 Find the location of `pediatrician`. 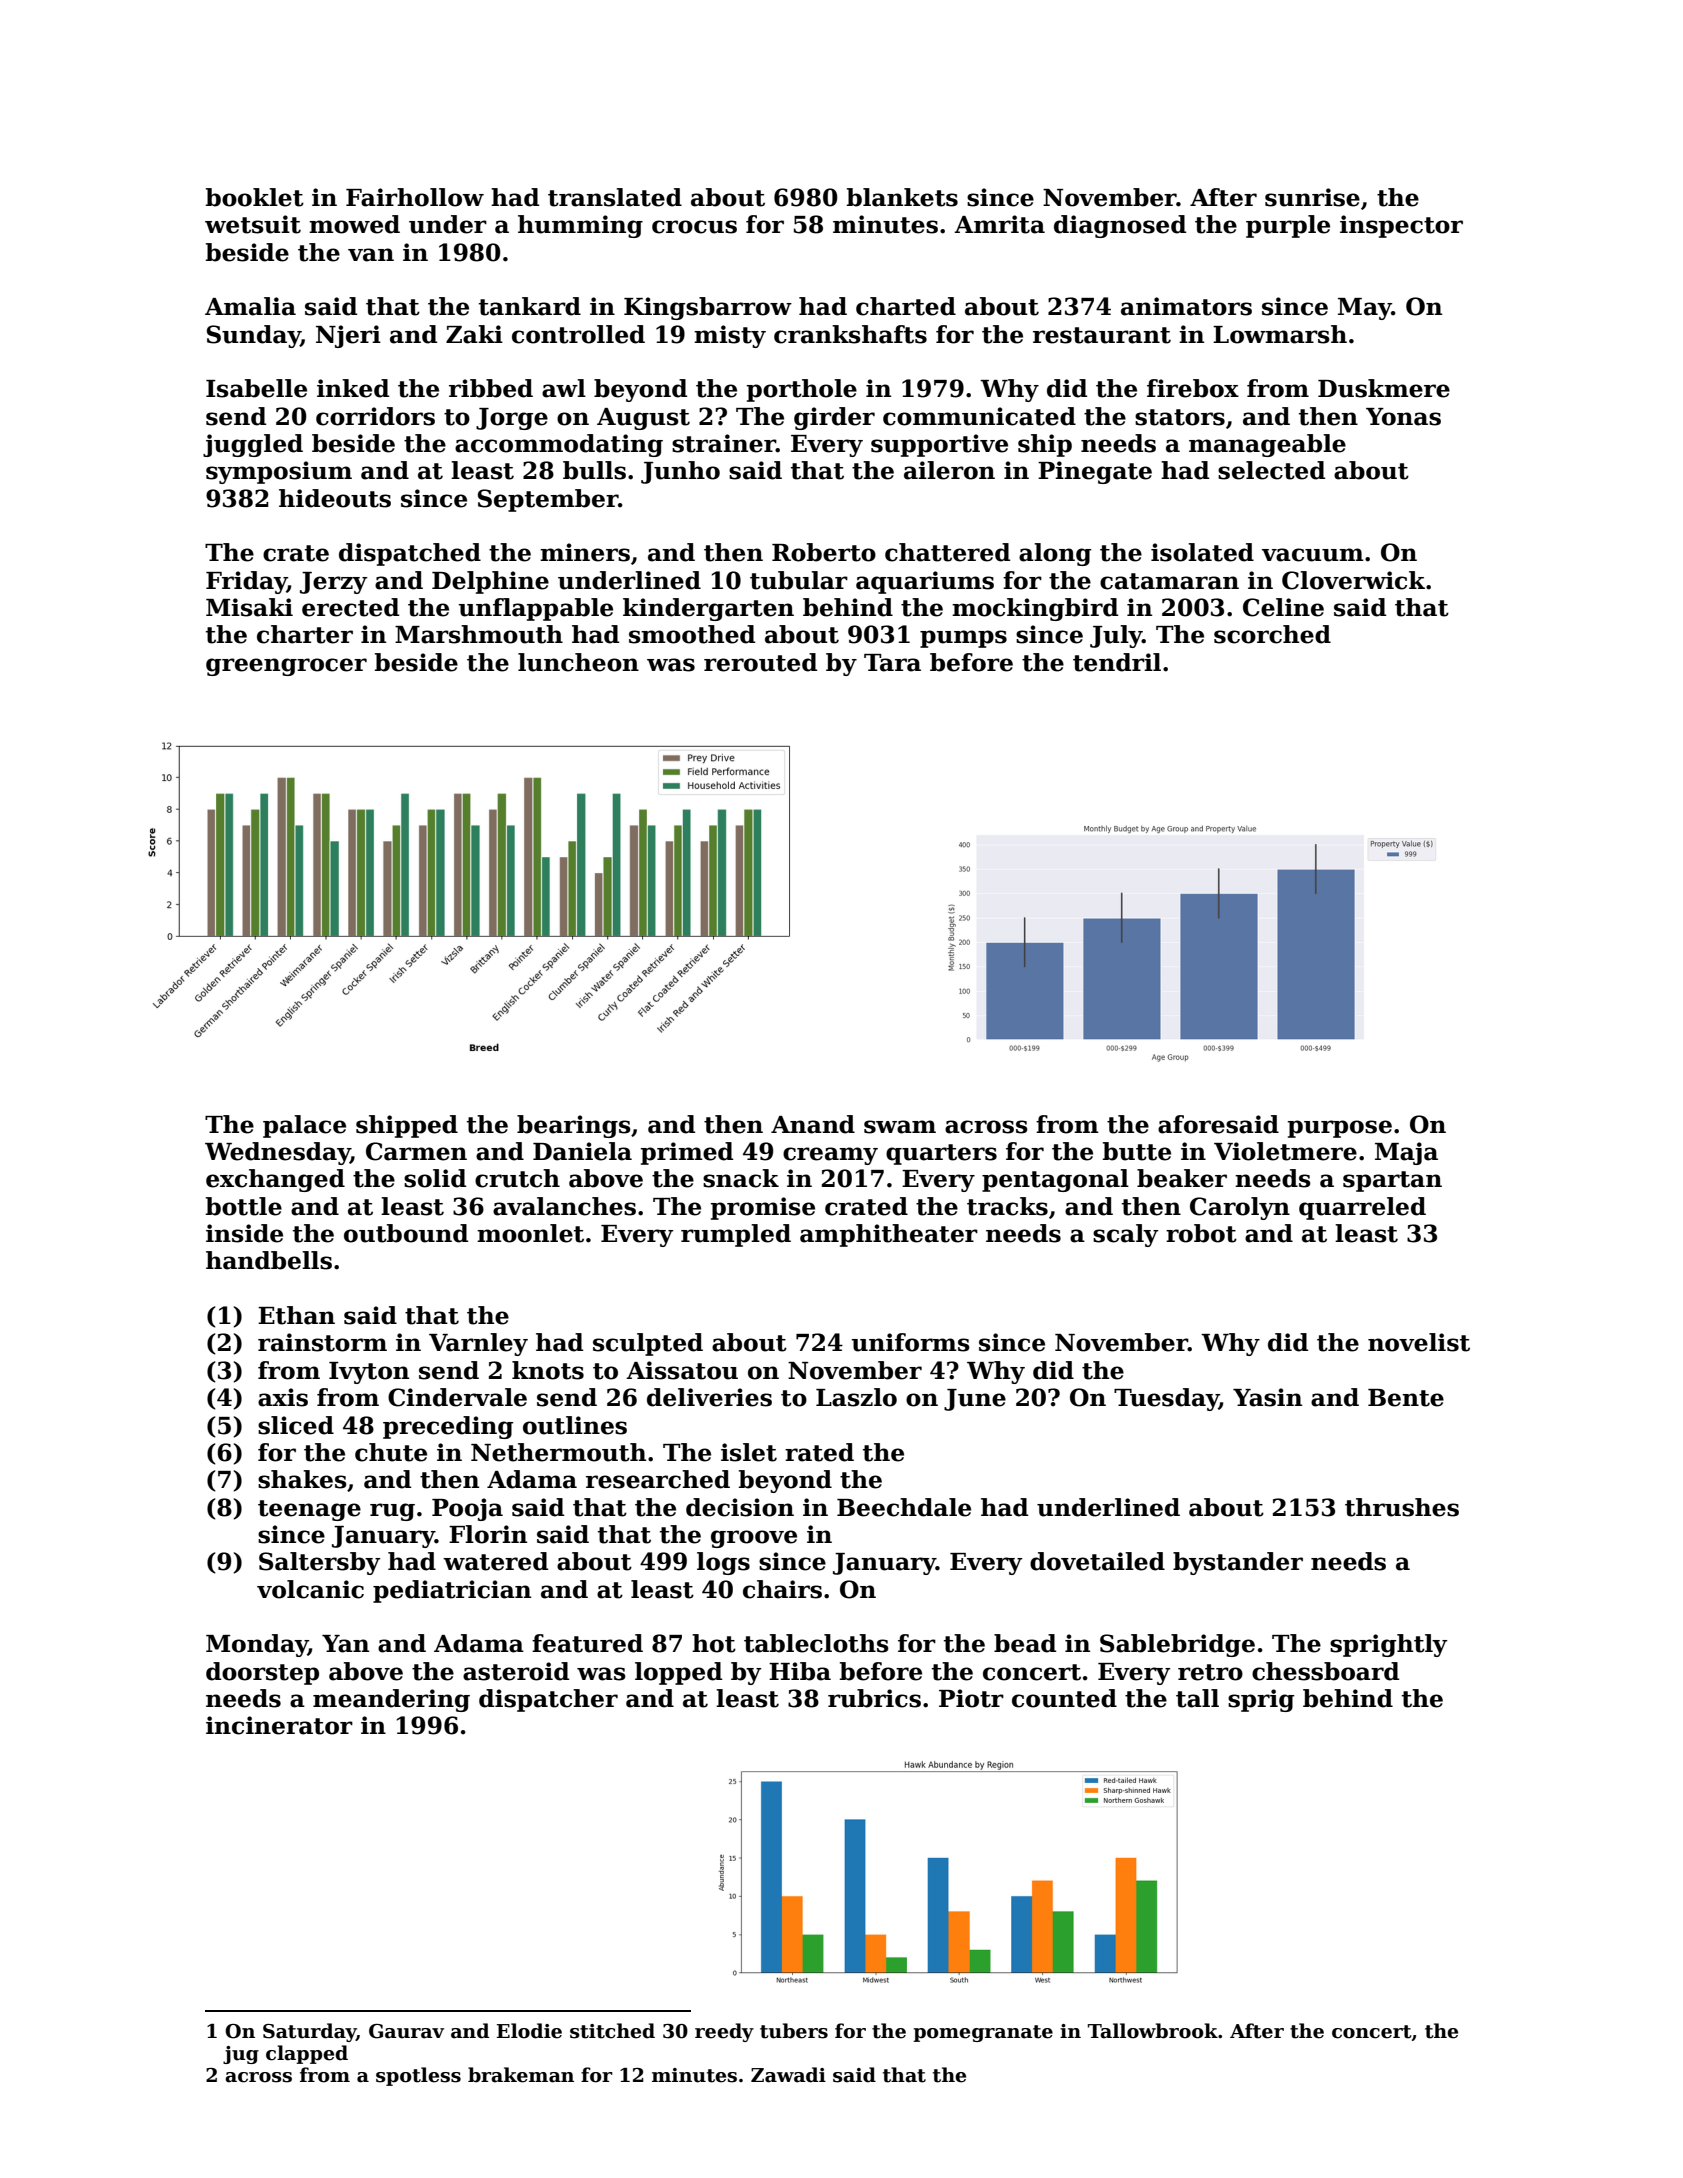

pediatrician is located at coordinates (452, 1591).
